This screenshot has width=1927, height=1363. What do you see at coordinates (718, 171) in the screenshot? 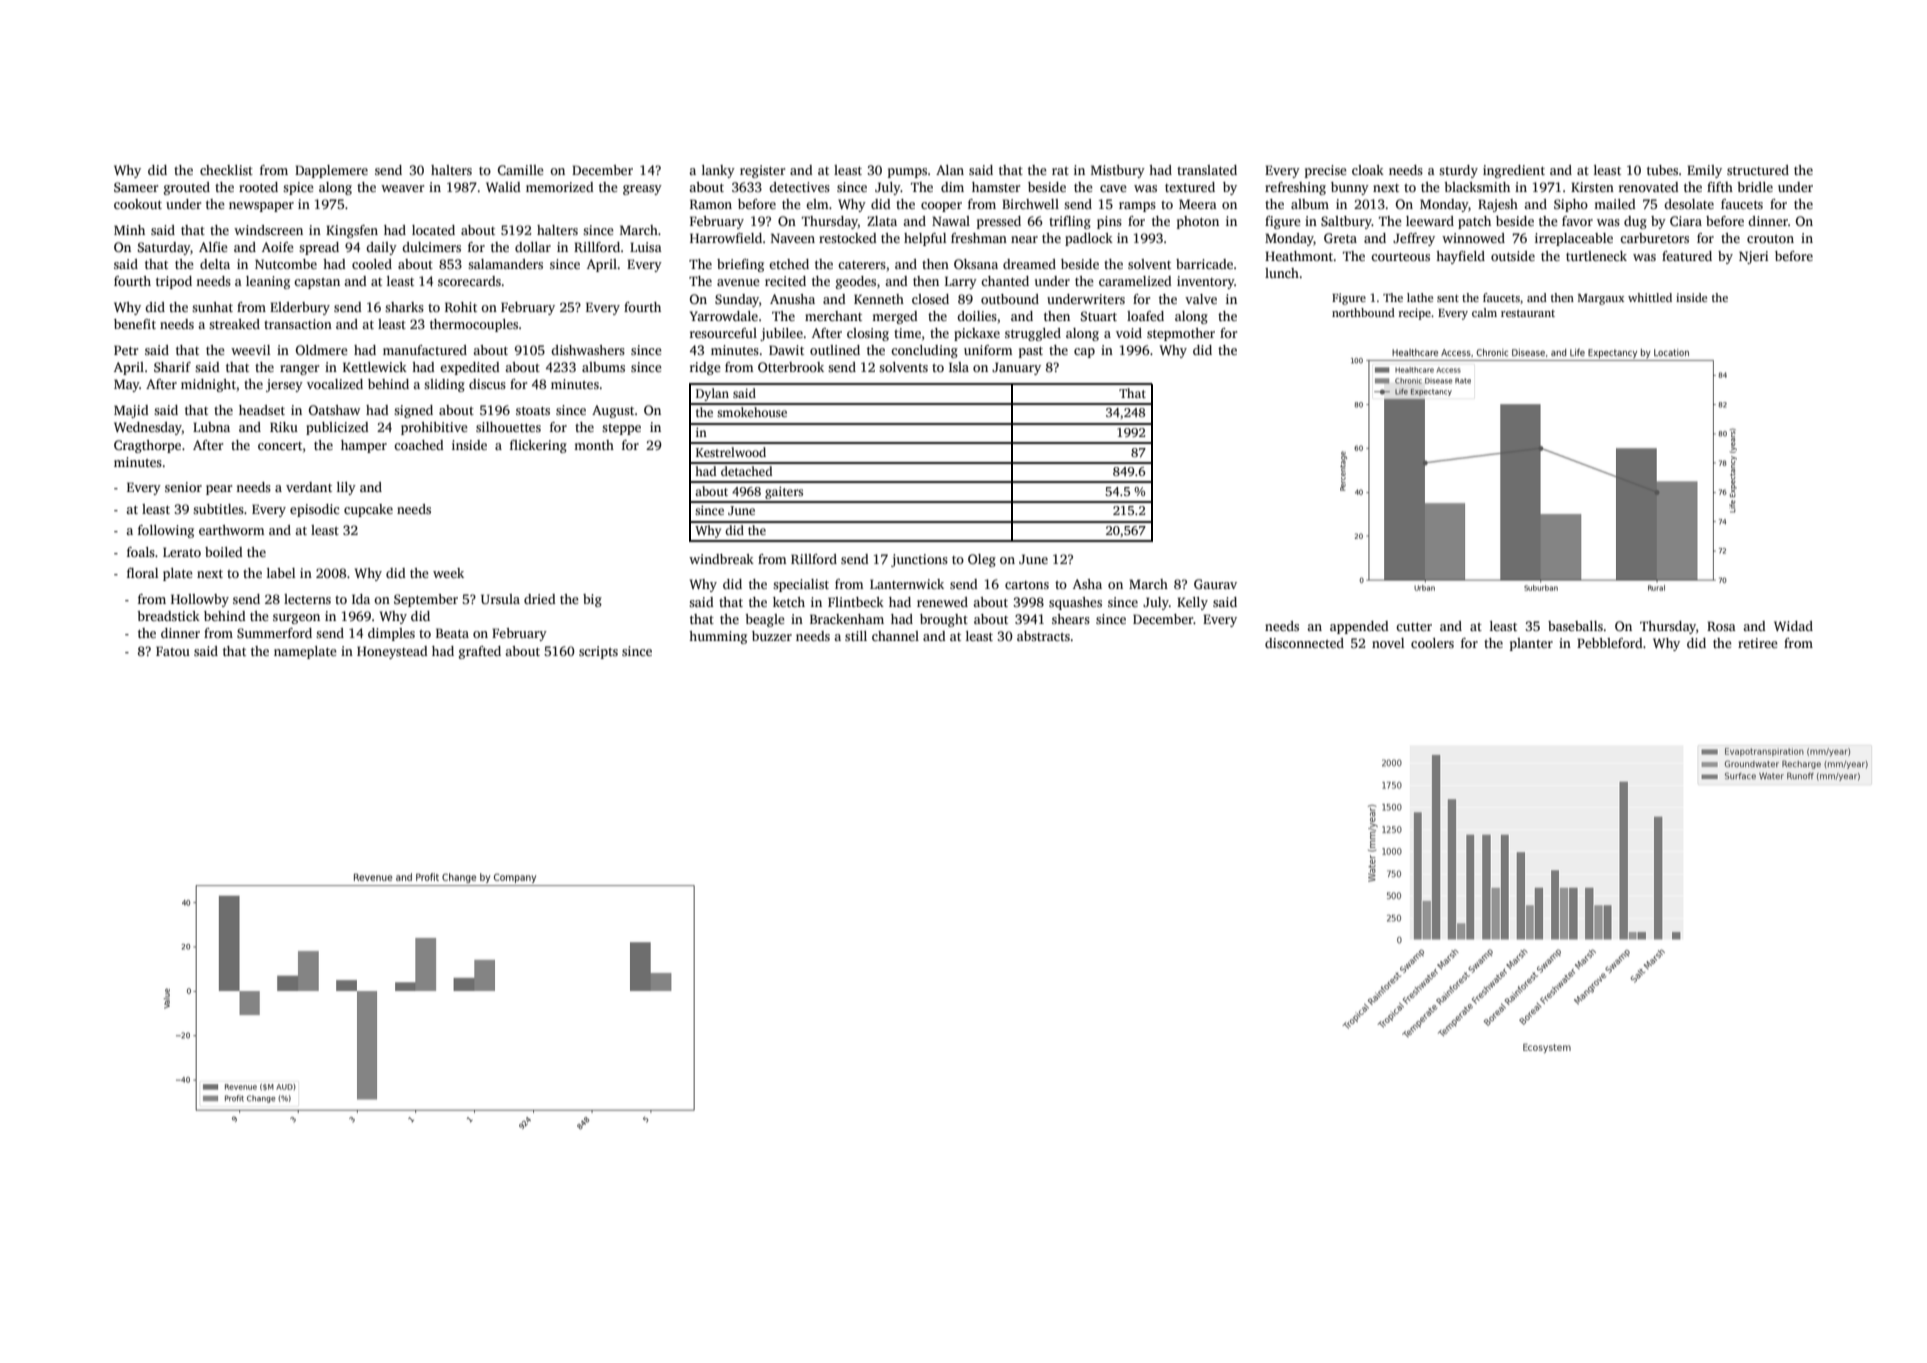
I see `lanky` at bounding box center [718, 171].
